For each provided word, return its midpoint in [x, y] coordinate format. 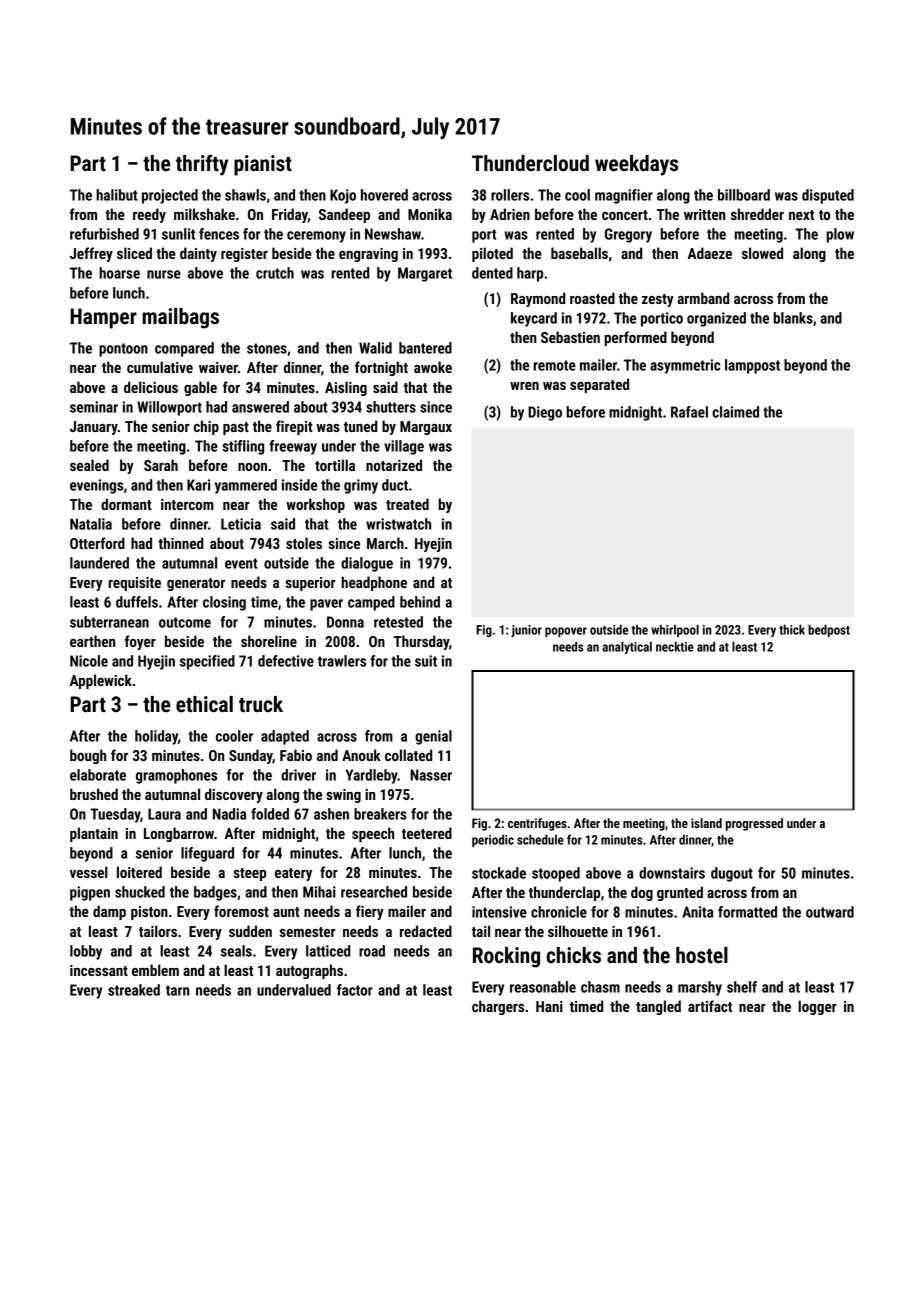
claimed [735, 412]
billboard [744, 195]
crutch [275, 273]
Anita [697, 912]
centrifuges [537, 824]
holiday [156, 737]
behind [420, 602]
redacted [426, 931]
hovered [384, 195]
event [241, 563]
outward [830, 912]
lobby [86, 952]
